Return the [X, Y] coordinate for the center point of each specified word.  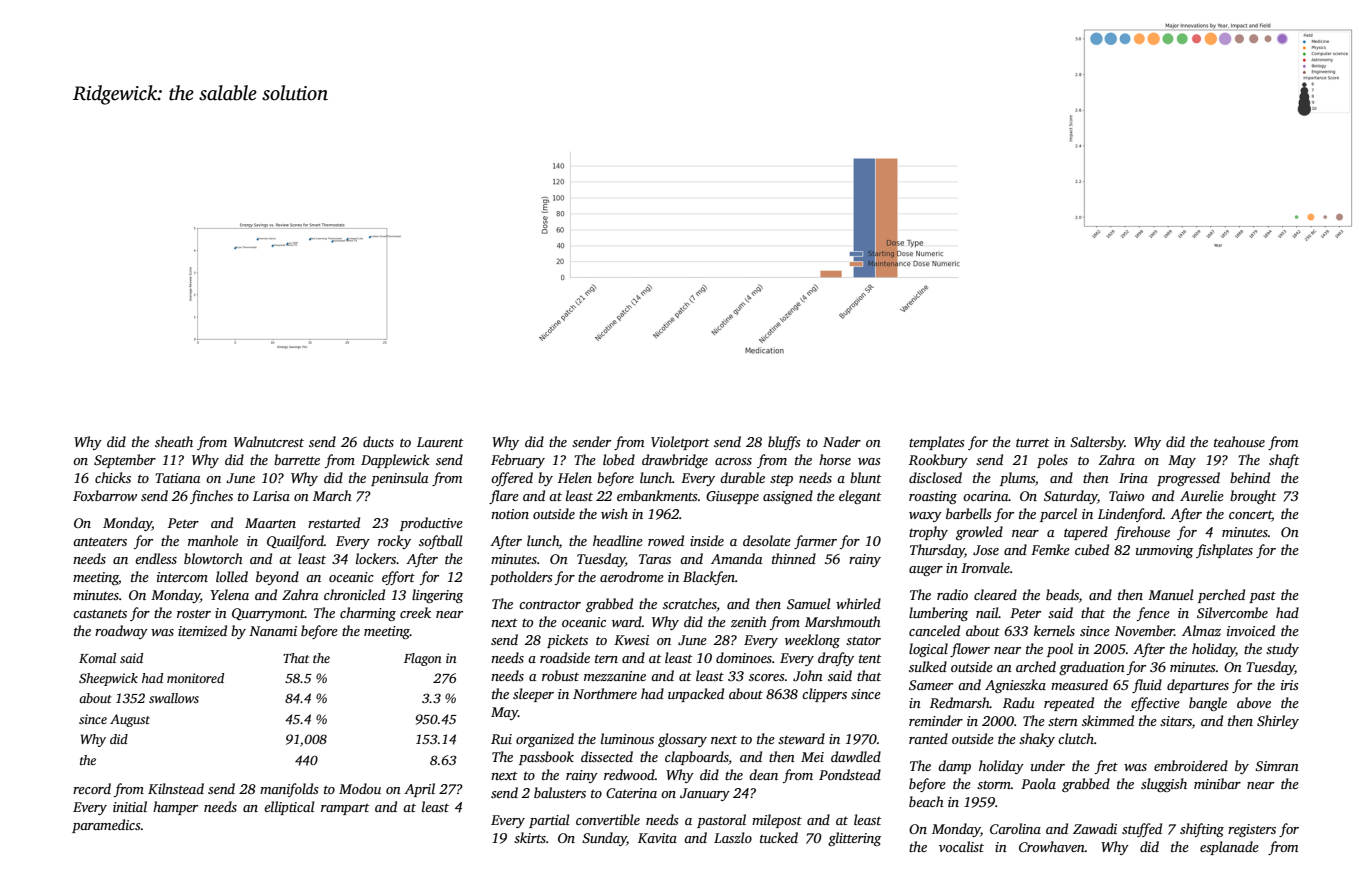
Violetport [680, 443]
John [808, 675]
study [1282, 650]
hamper [175, 808]
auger [926, 571]
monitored [195, 678]
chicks [113, 477]
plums [1017, 479]
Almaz [1201, 630]
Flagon [423, 659]
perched [1221, 596]
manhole [213, 540]
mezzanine [615, 676]
